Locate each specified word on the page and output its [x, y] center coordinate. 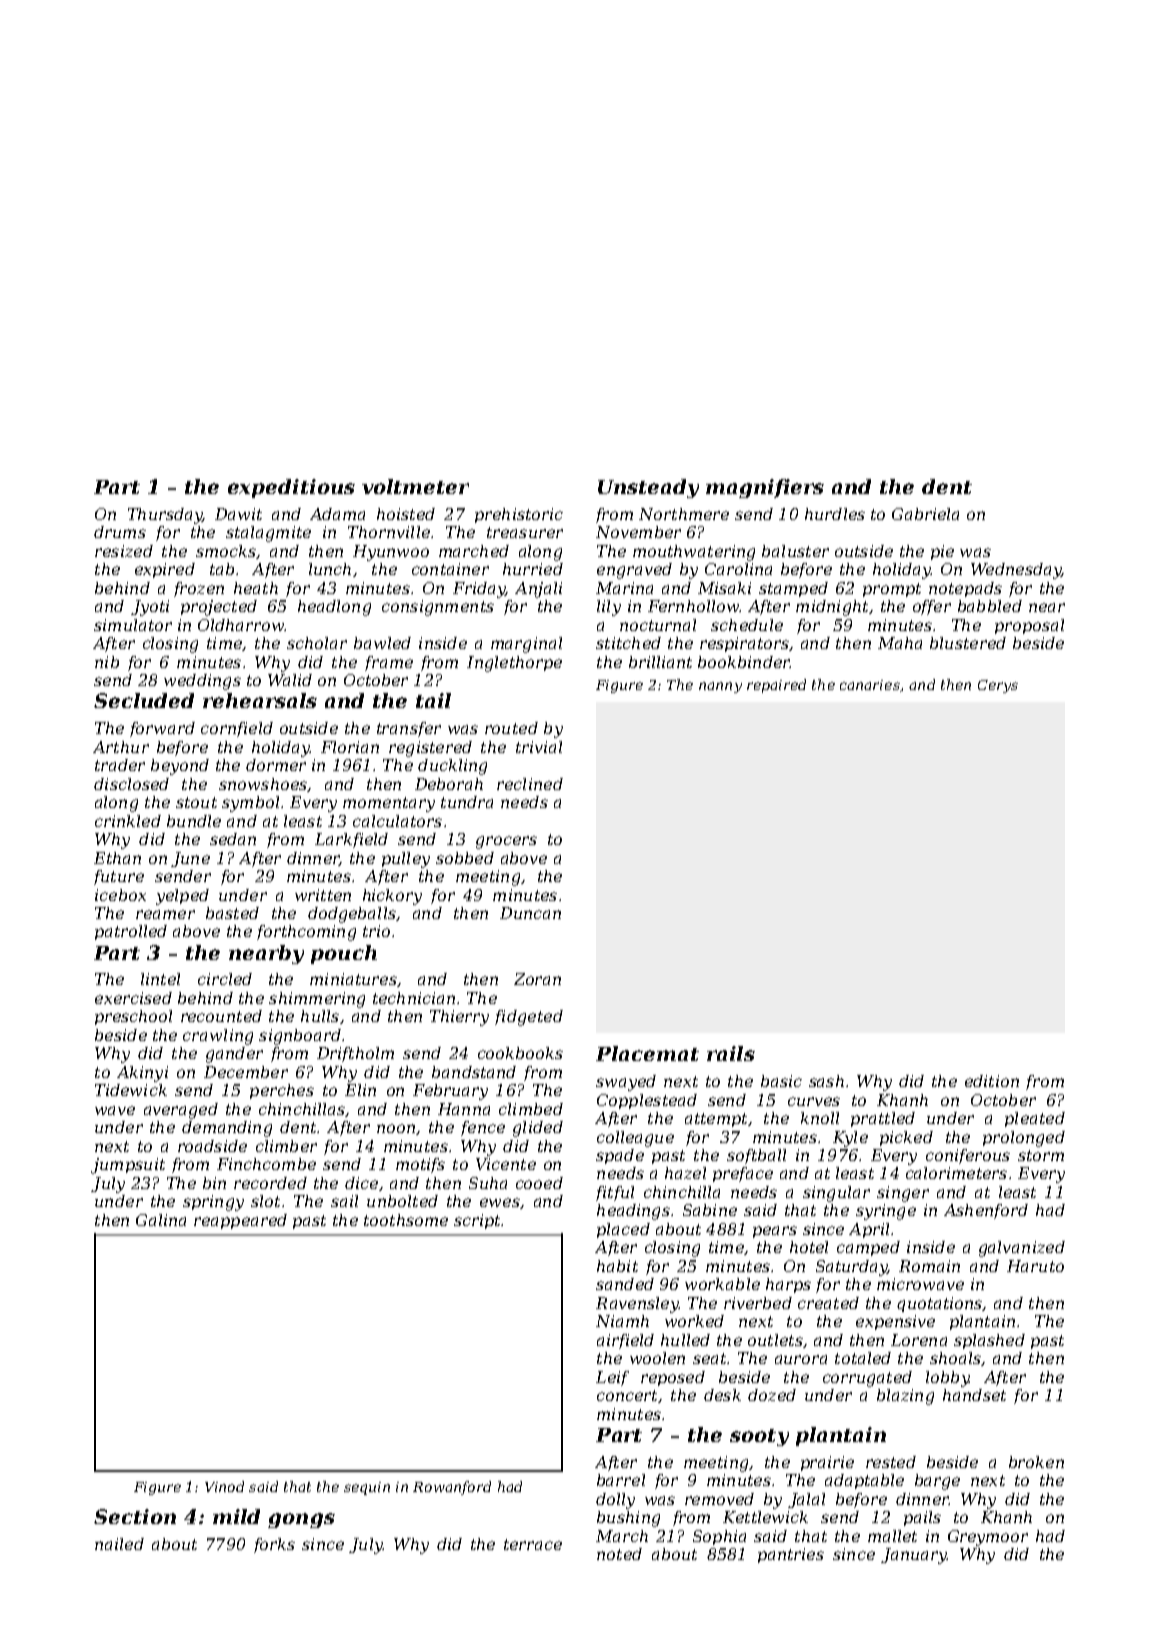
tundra [467, 802]
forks [274, 1545]
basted [232, 913]
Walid [290, 680]
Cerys [998, 686]
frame [389, 663]
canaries [870, 685]
